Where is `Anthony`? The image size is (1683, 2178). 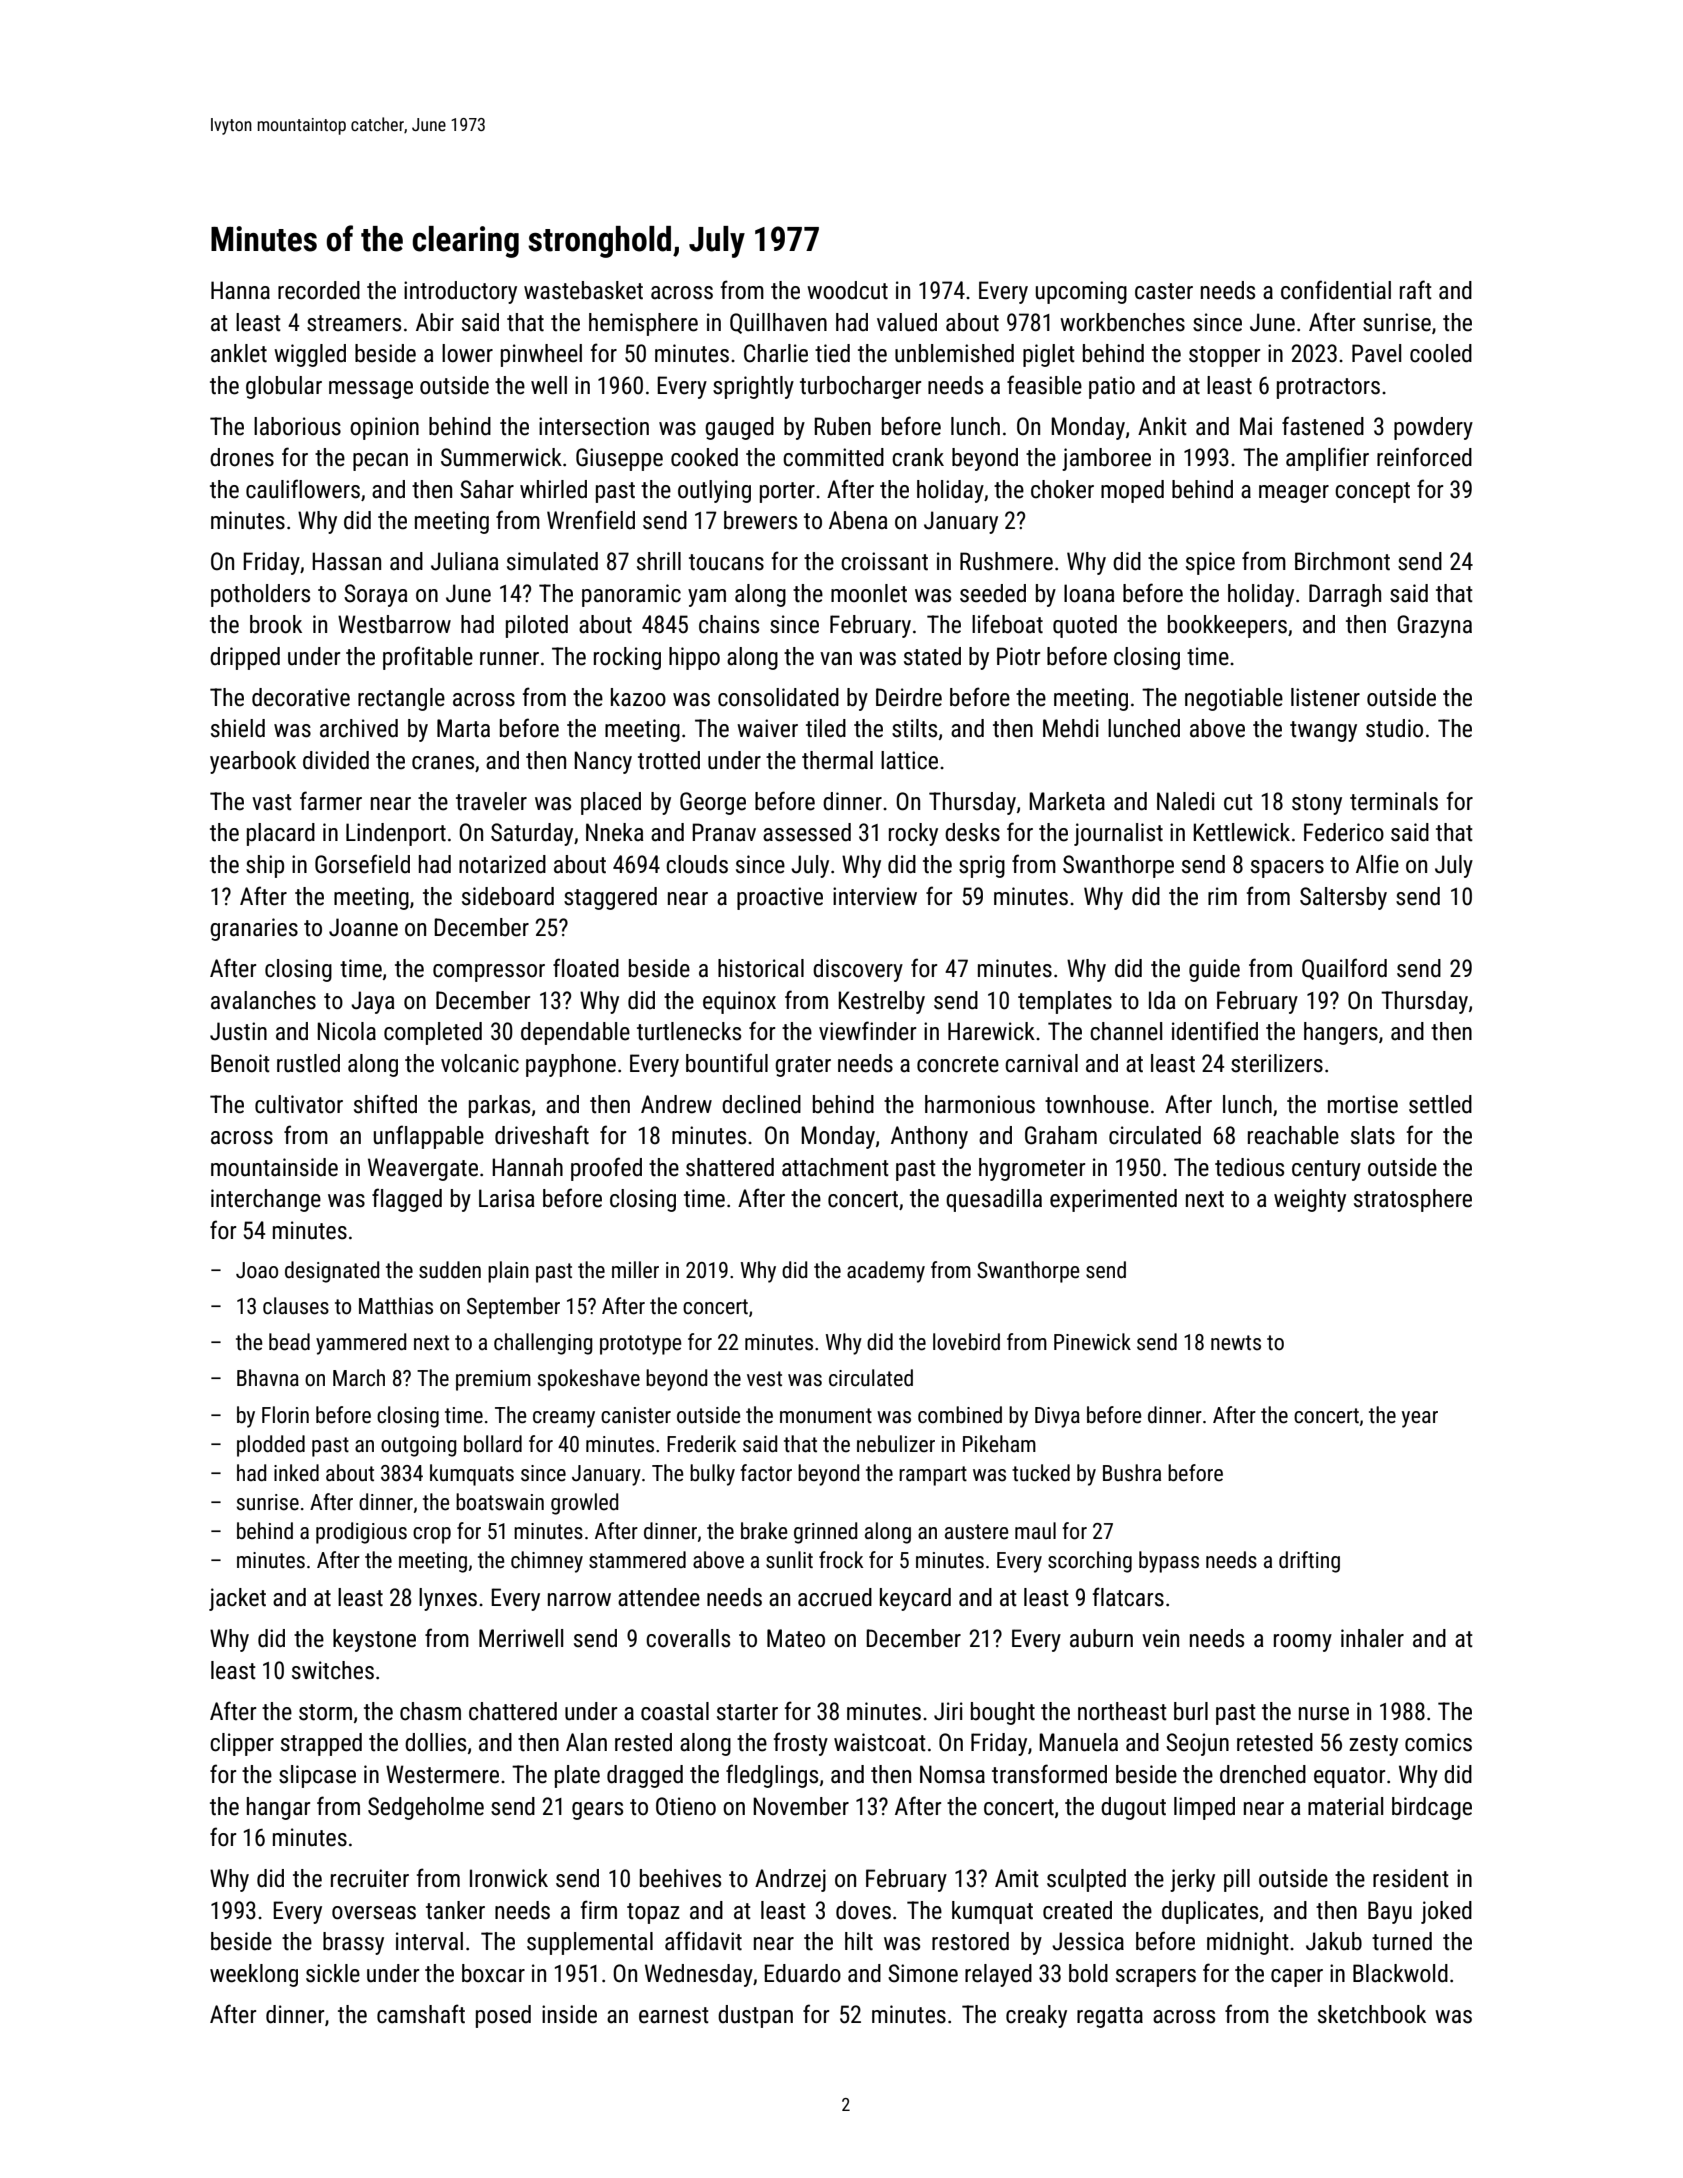 Anthony is located at coordinates (929, 1137).
